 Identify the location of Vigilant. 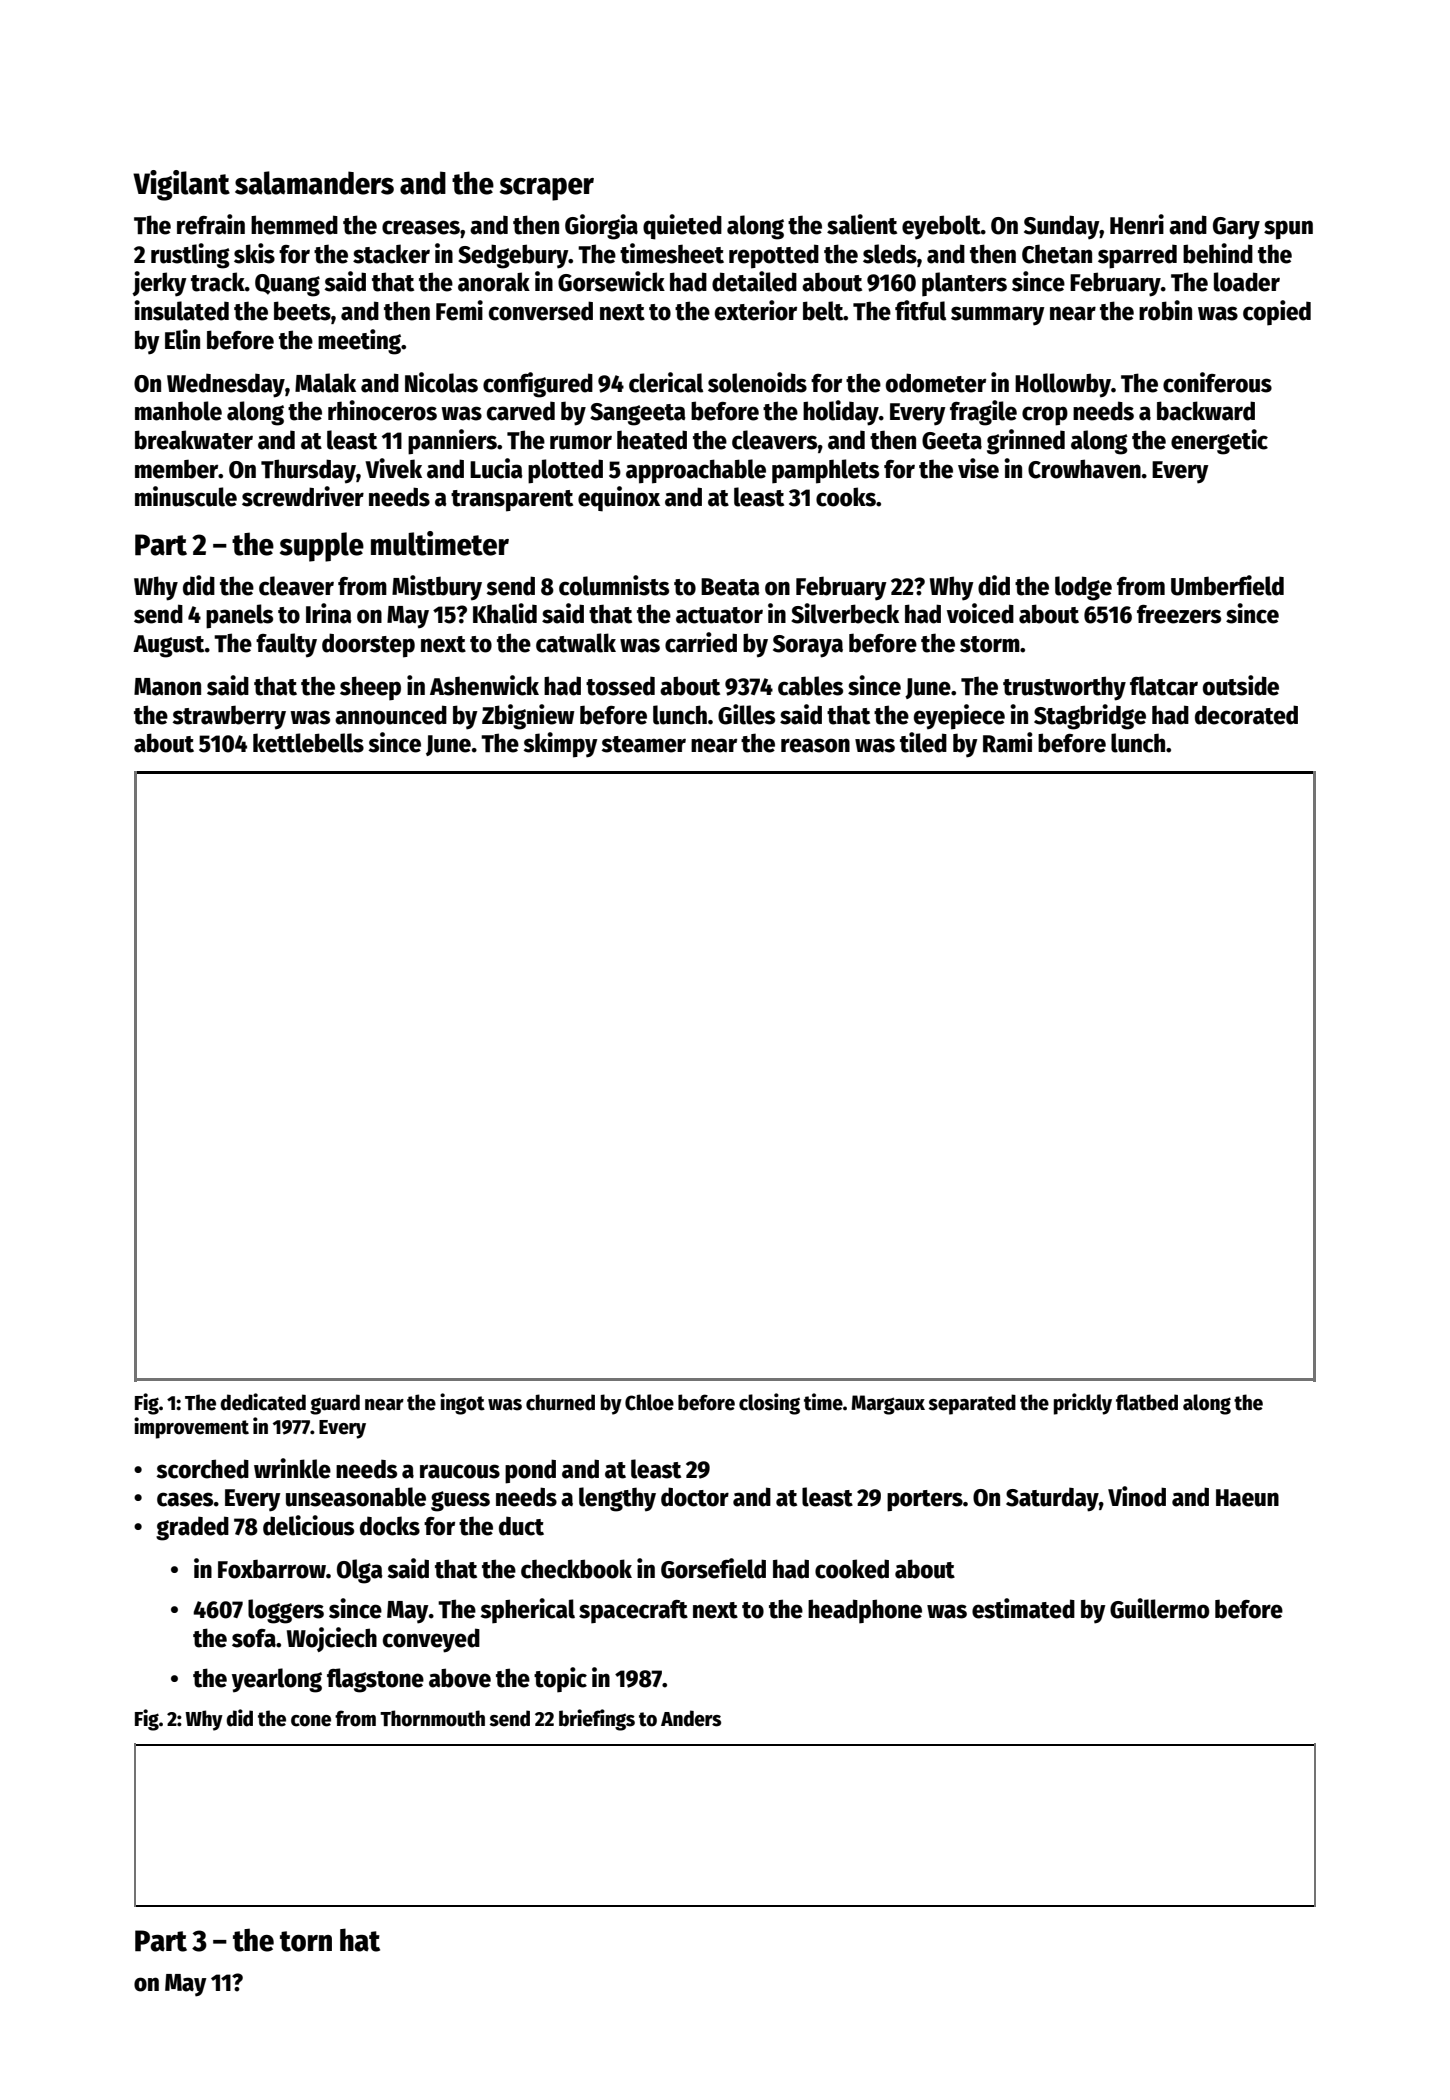
(181, 185).
